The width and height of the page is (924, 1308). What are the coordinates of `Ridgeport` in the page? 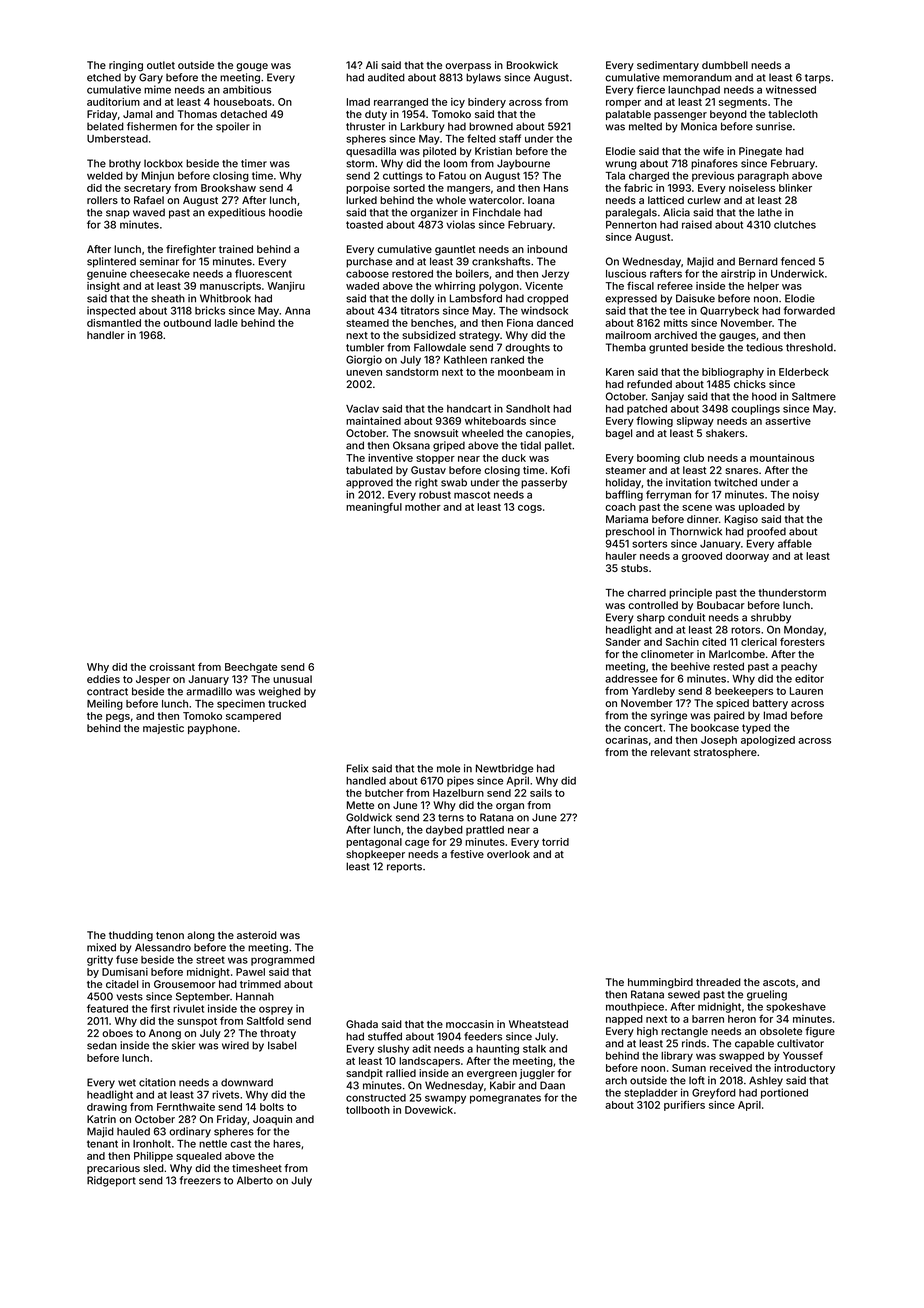 It's located at (111, 1181).
